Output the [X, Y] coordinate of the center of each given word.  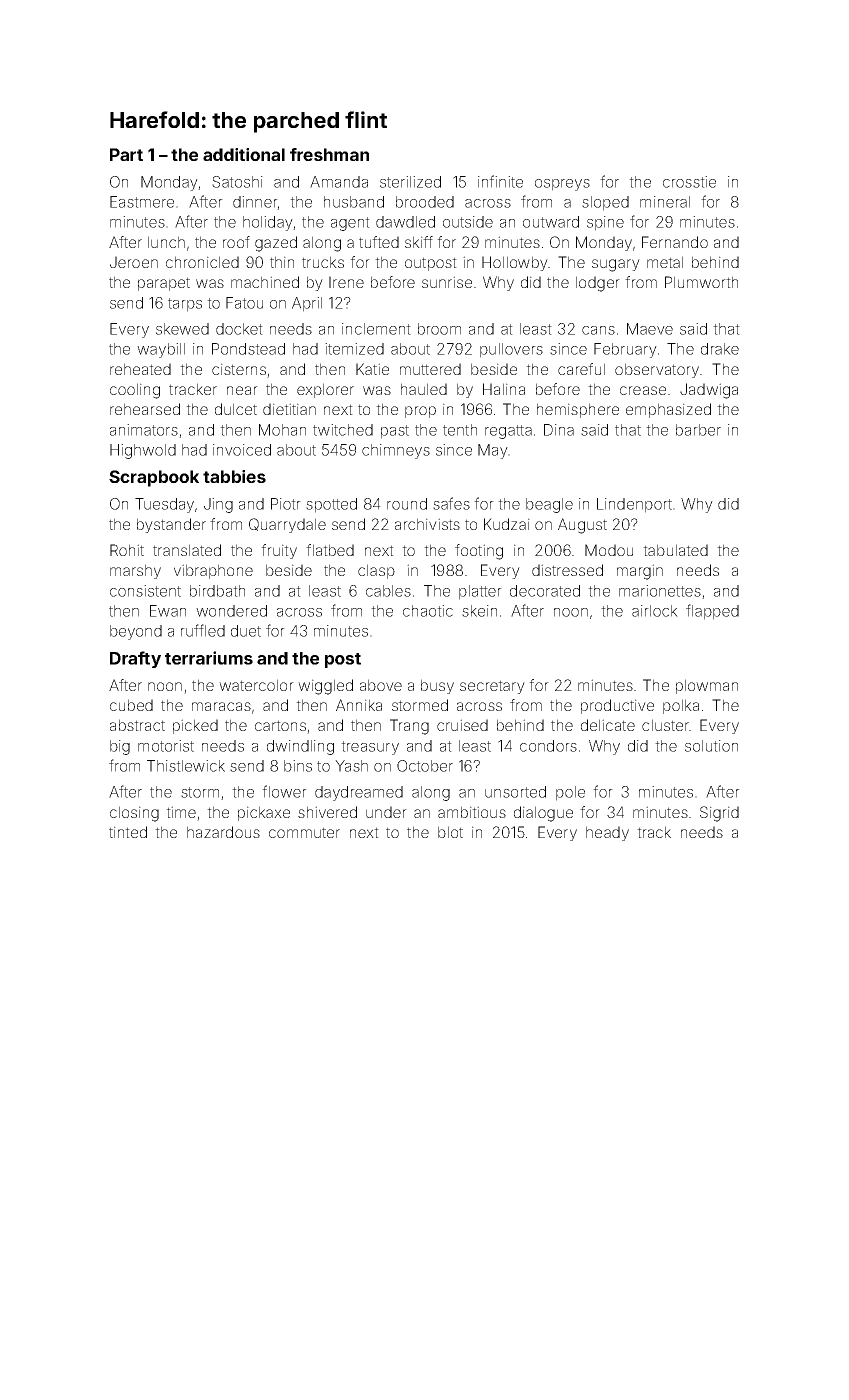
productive [617, 706]
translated [187, 550]
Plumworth [701, 282]
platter [480, 592]
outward [551, 222]
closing [134, 814]
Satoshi [237, 182]
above [381, 685]
